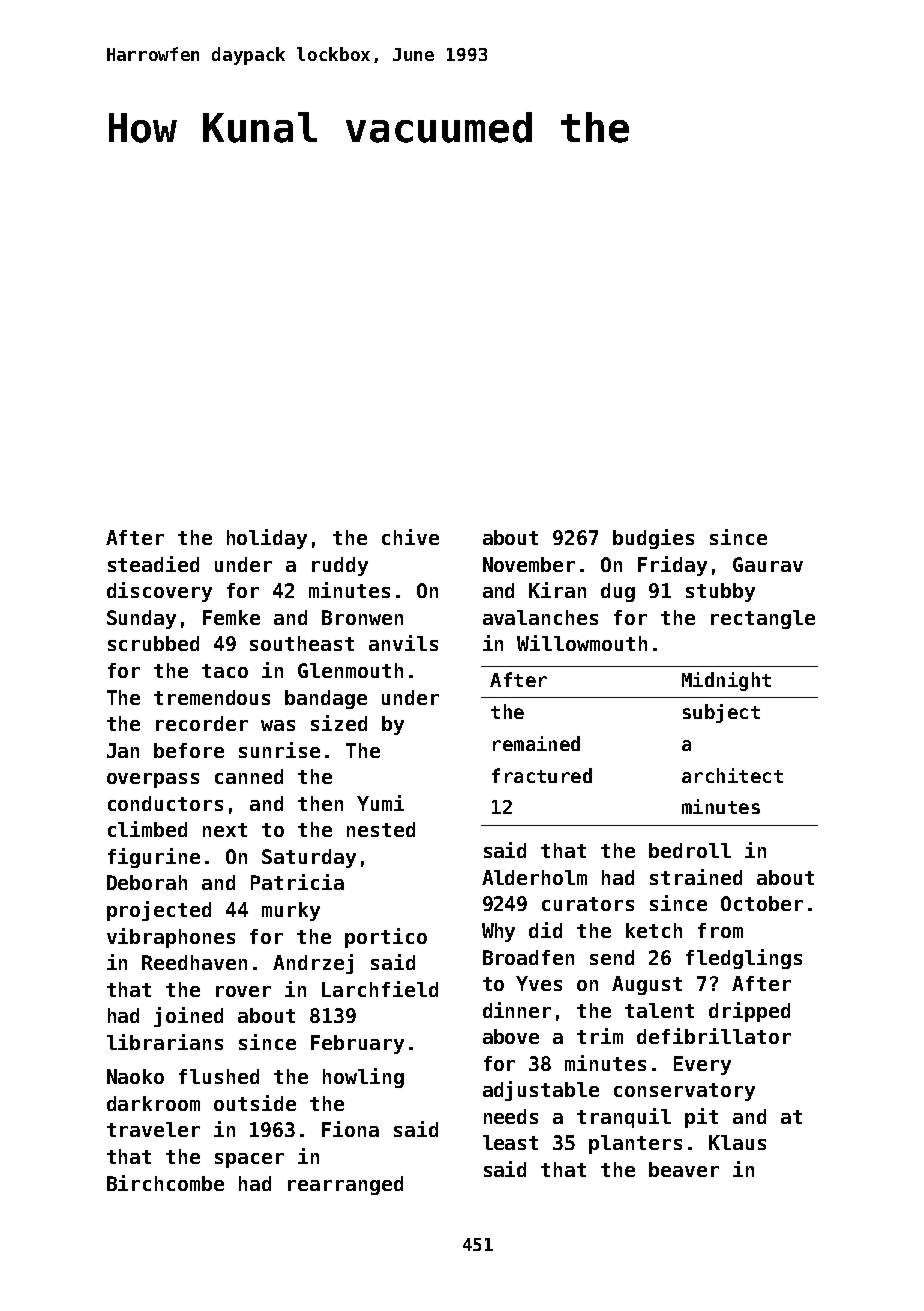 The height and width of the image is (1311, 924). I want to click on fledglings, so click(744, 959).
